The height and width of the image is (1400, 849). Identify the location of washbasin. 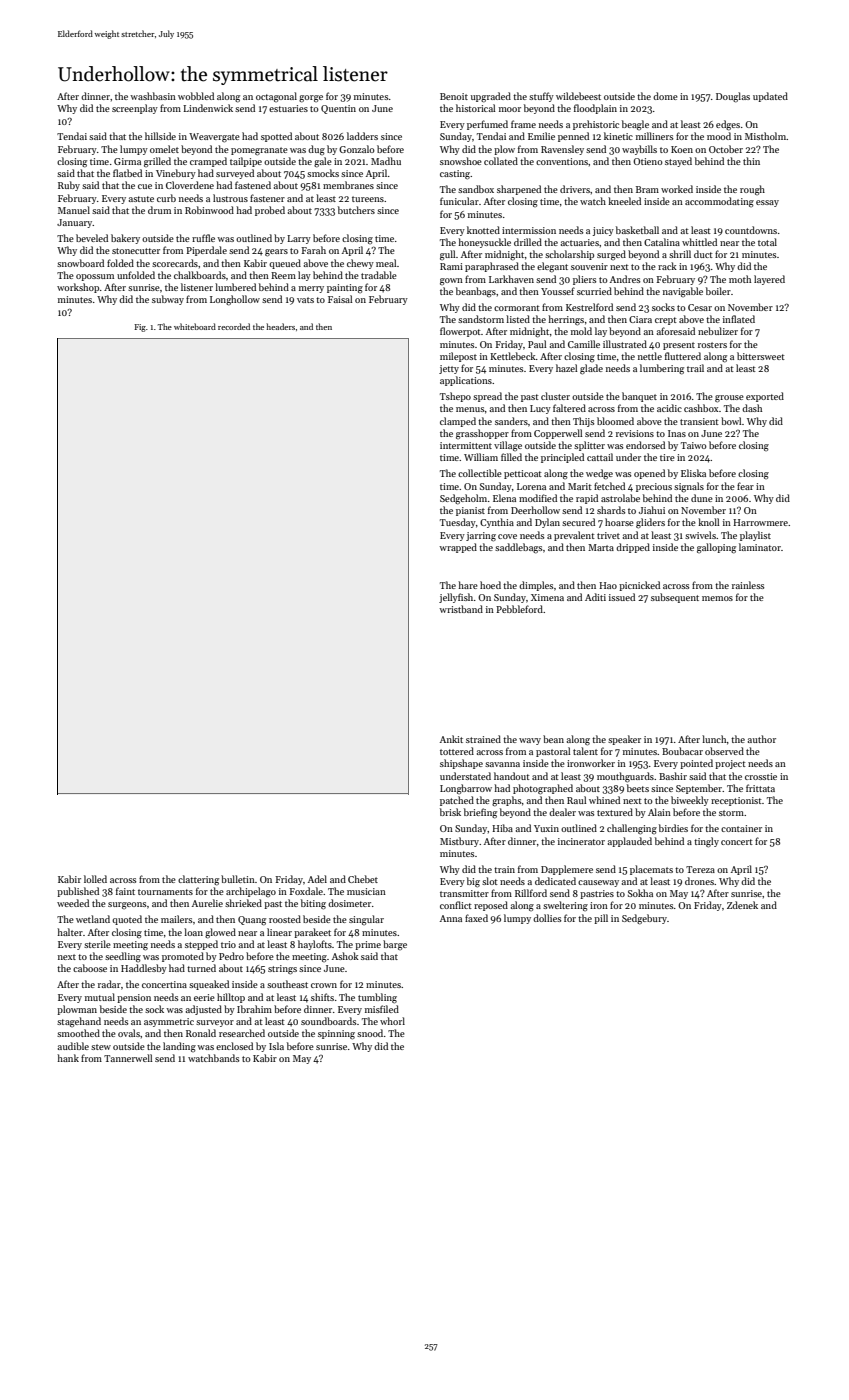
(153, 96).
